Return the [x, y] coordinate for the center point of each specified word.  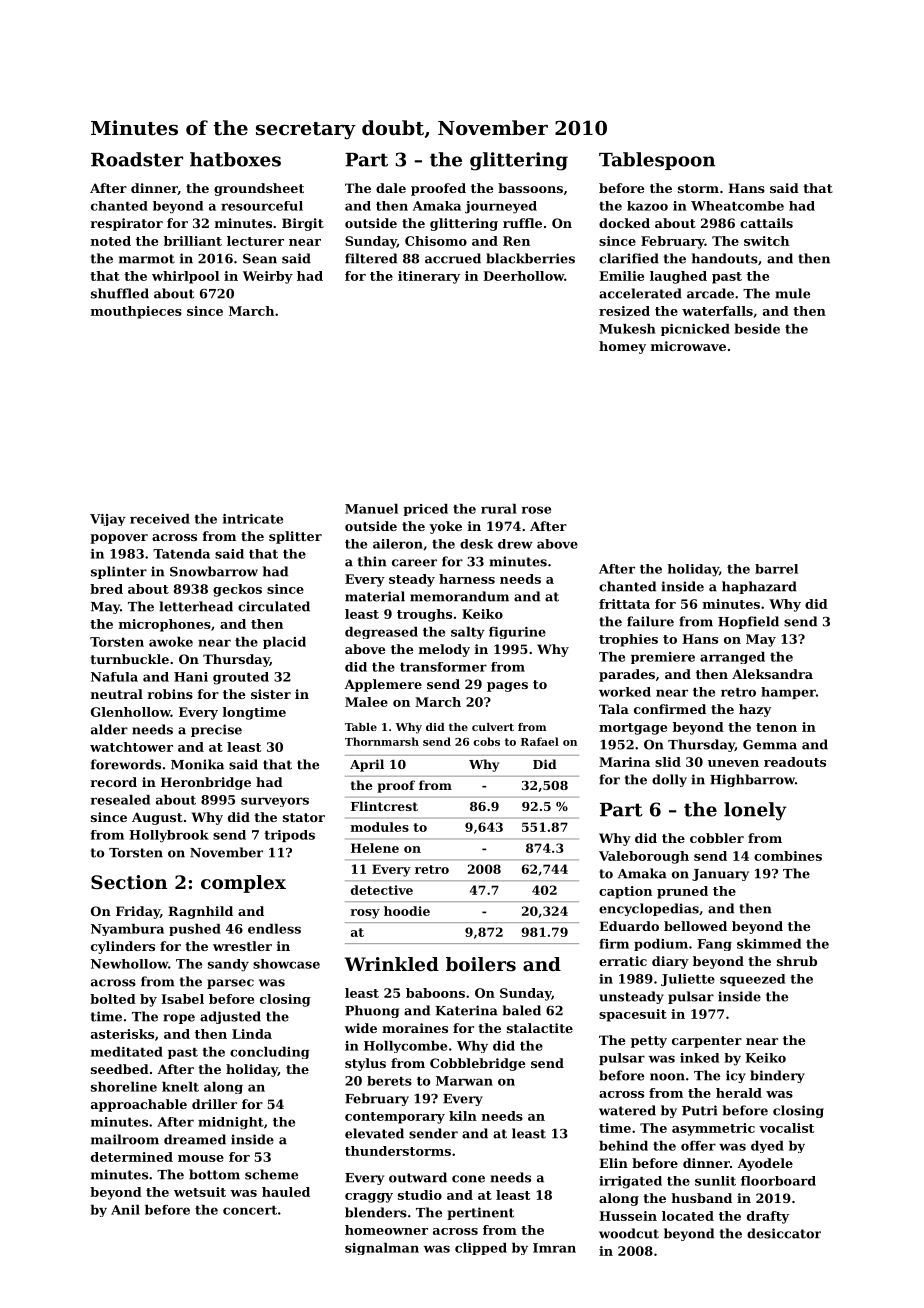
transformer [443, 667]
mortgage [633, 729]
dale [391, 188]
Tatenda [181, 554]
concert [250, 1210]
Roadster [137, 159]
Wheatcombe [737, 206]
